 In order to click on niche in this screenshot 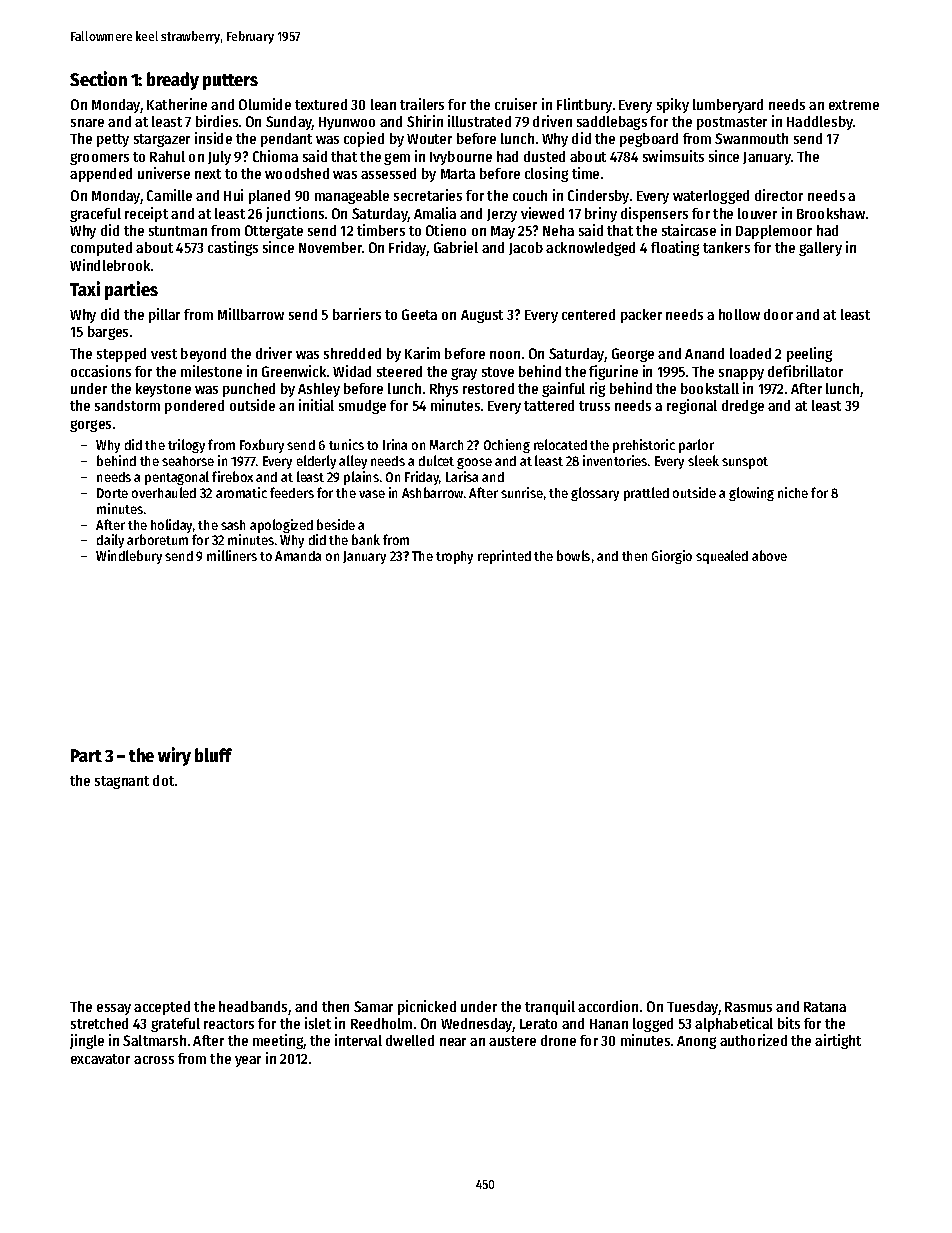, I will do `click(793, 492)`.
